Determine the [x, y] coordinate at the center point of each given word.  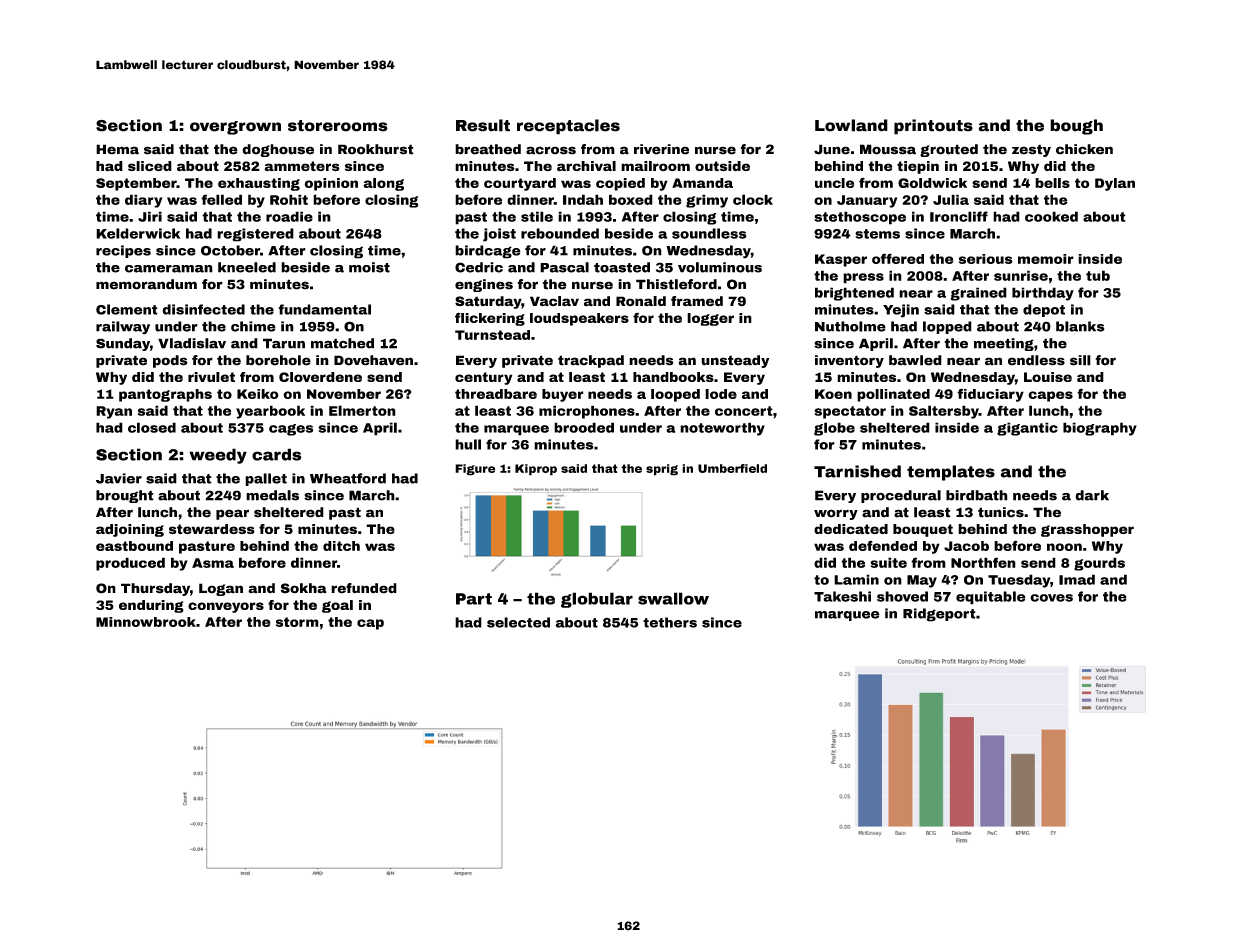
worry [836, 514]
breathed [488, 149]
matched [342, 343]
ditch [341, 546]
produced [130, 564]
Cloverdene [320, 377]
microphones [587, 412]
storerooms [338, 126]
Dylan [1115, 184]
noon [1064, 547]
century [483, 378]
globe [834, 429]
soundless [709, 233]
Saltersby [944, 412]
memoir [1046, 259]
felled [221, 199]
